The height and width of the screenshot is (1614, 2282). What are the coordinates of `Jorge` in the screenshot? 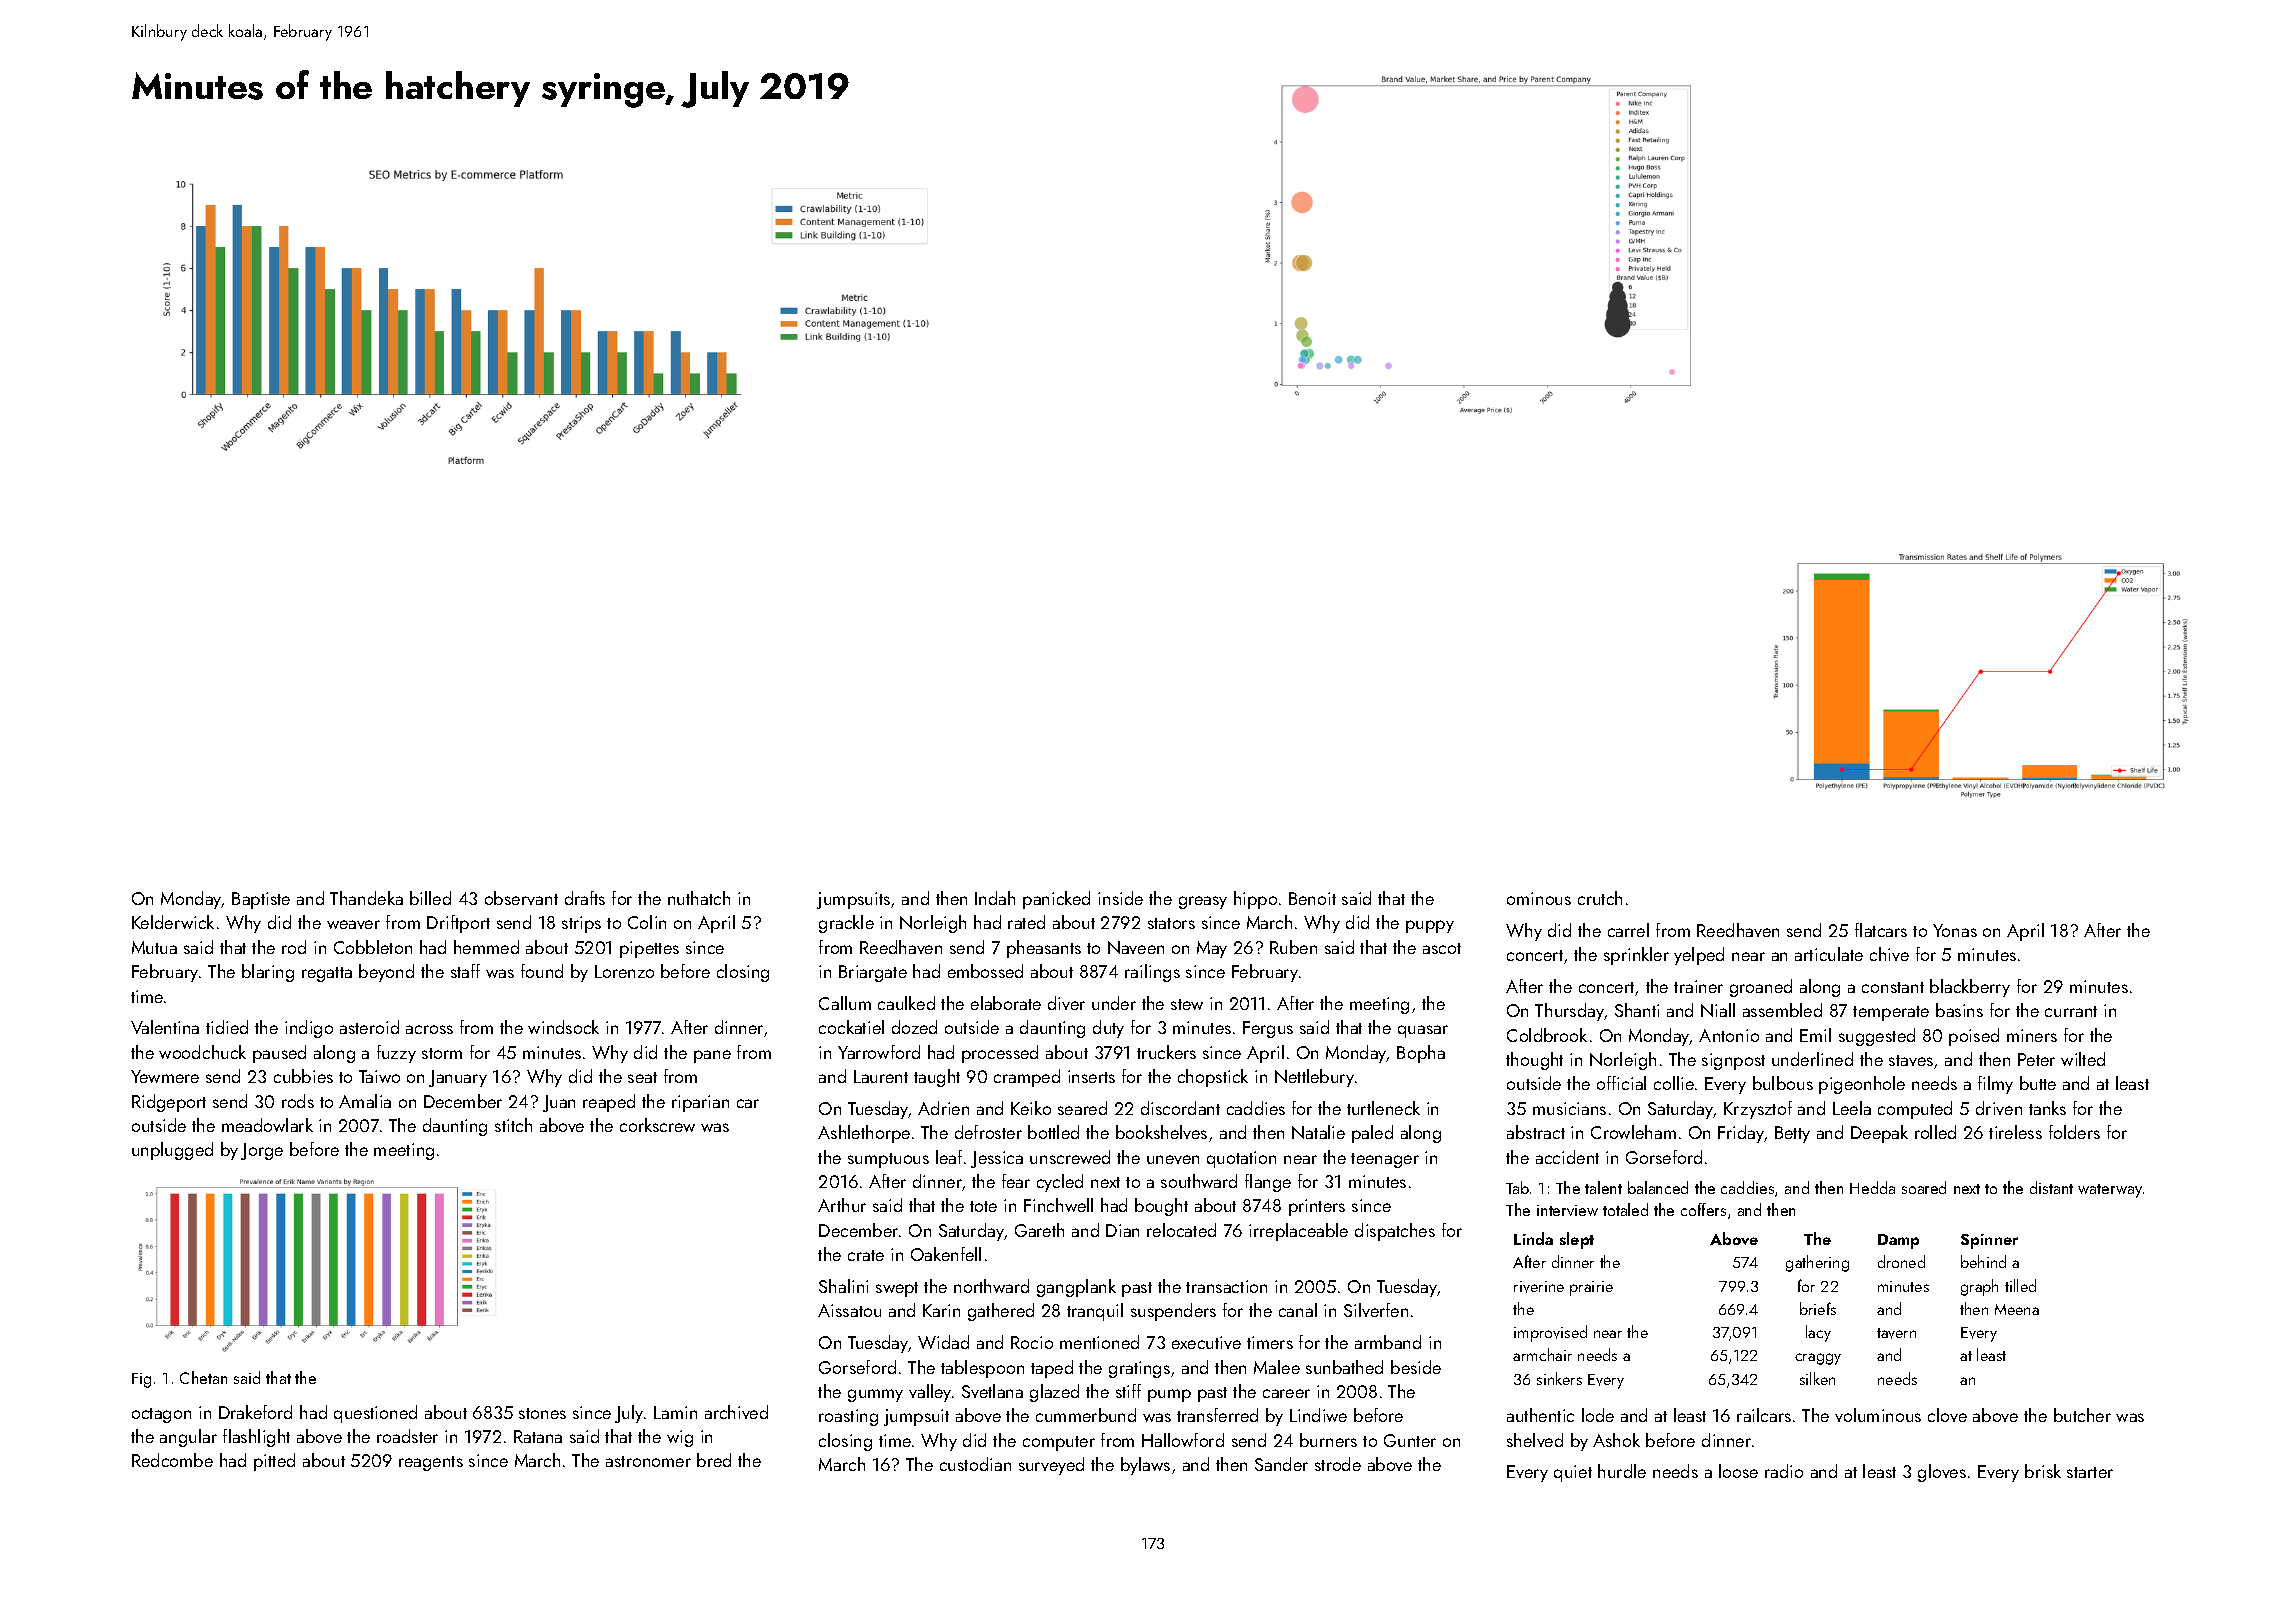 It's located at (262, 1151).
